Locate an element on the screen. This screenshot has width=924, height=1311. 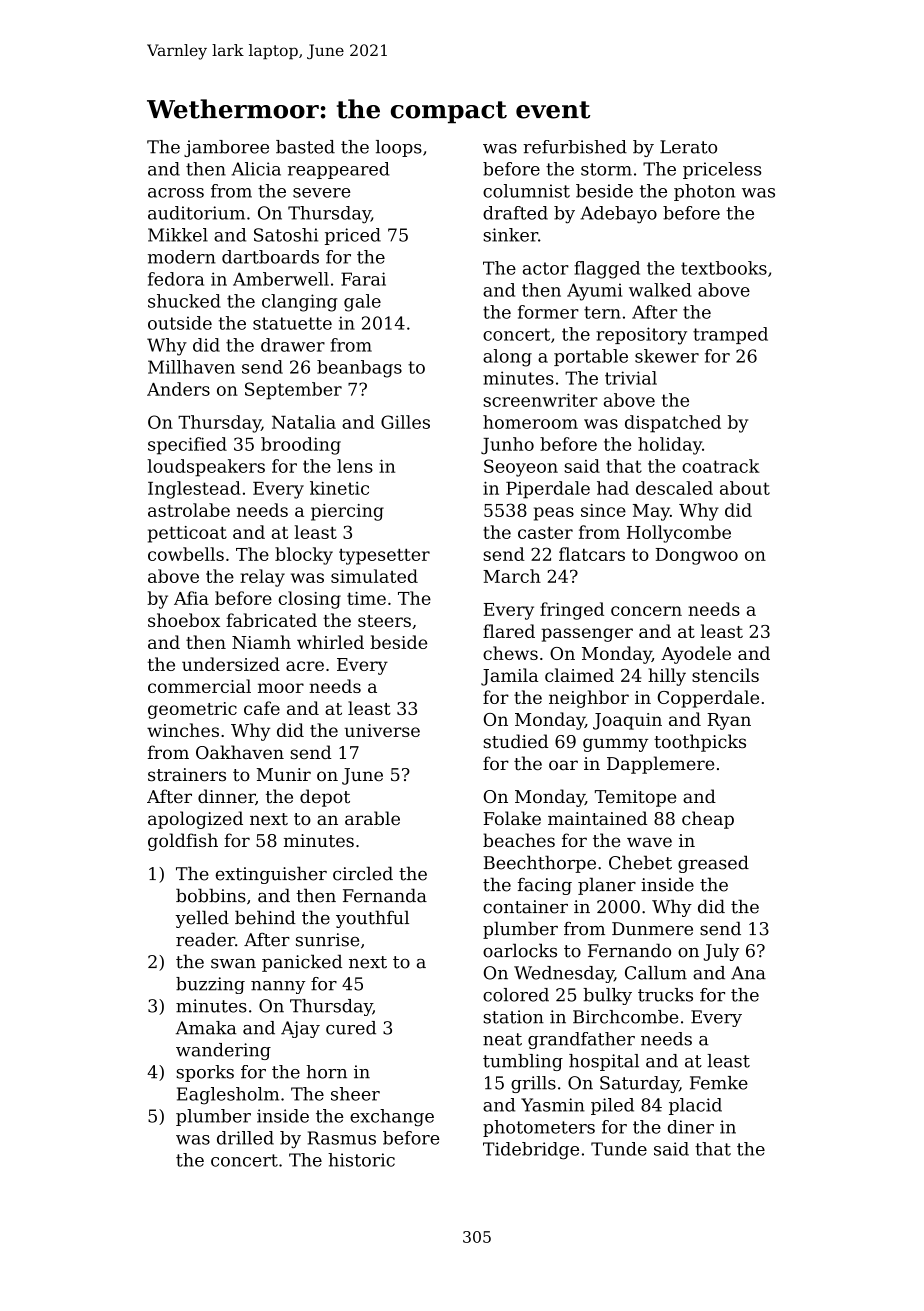
basted is located at coordinates (305, 147).
